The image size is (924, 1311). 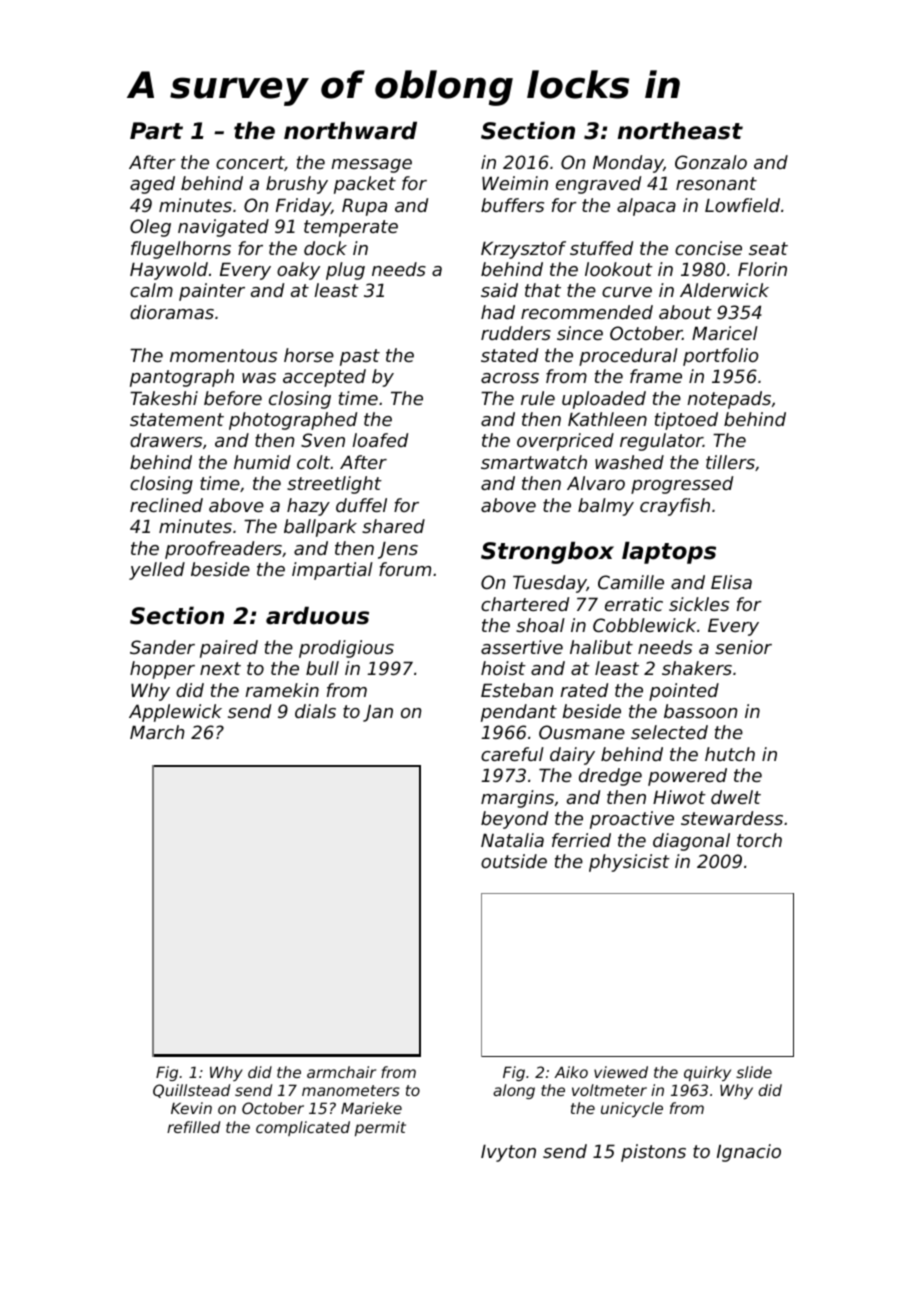 I want to click on slide, so click(x=754, y=1072).
